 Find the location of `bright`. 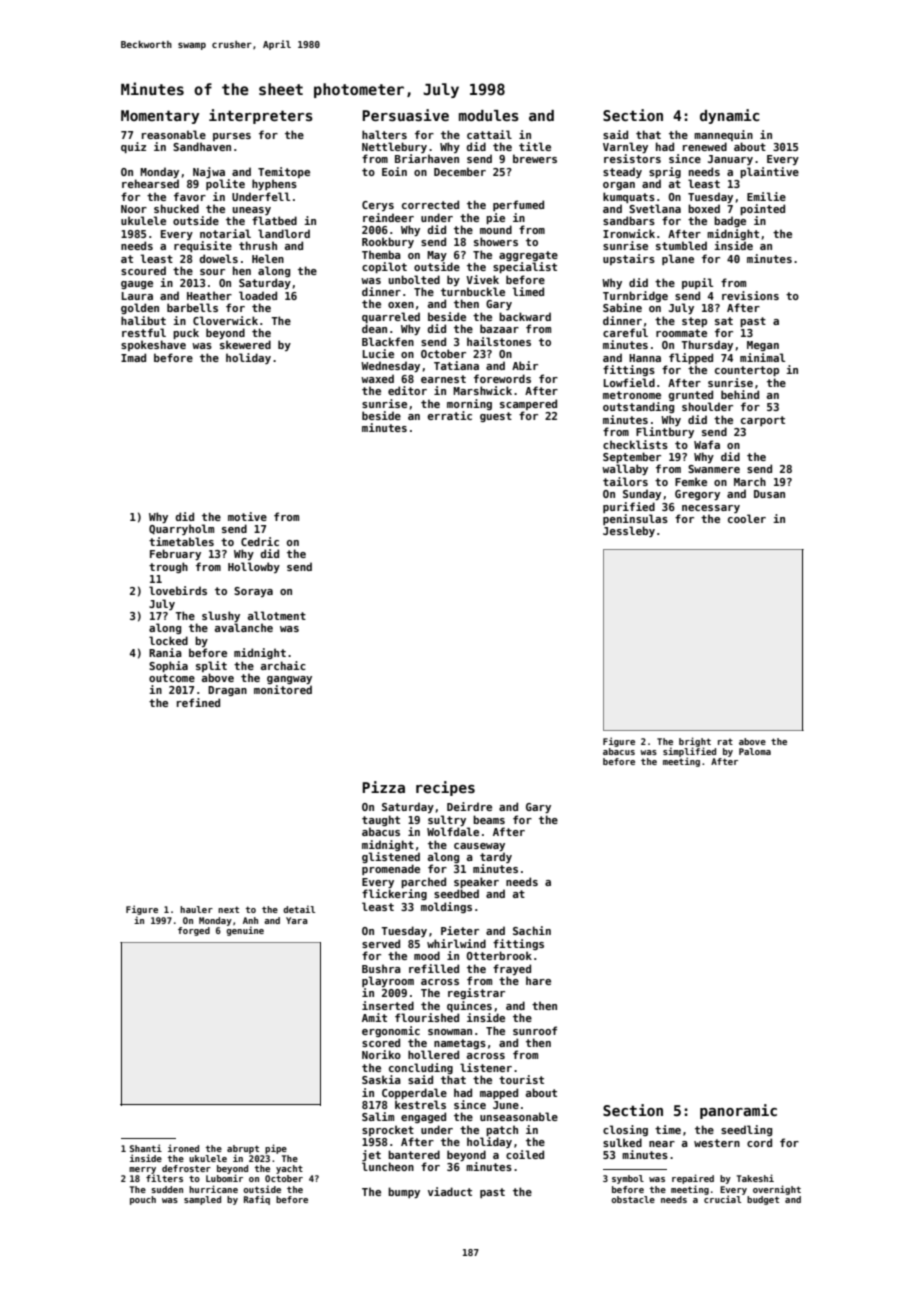

bright is located at coordinates (695, 742).
